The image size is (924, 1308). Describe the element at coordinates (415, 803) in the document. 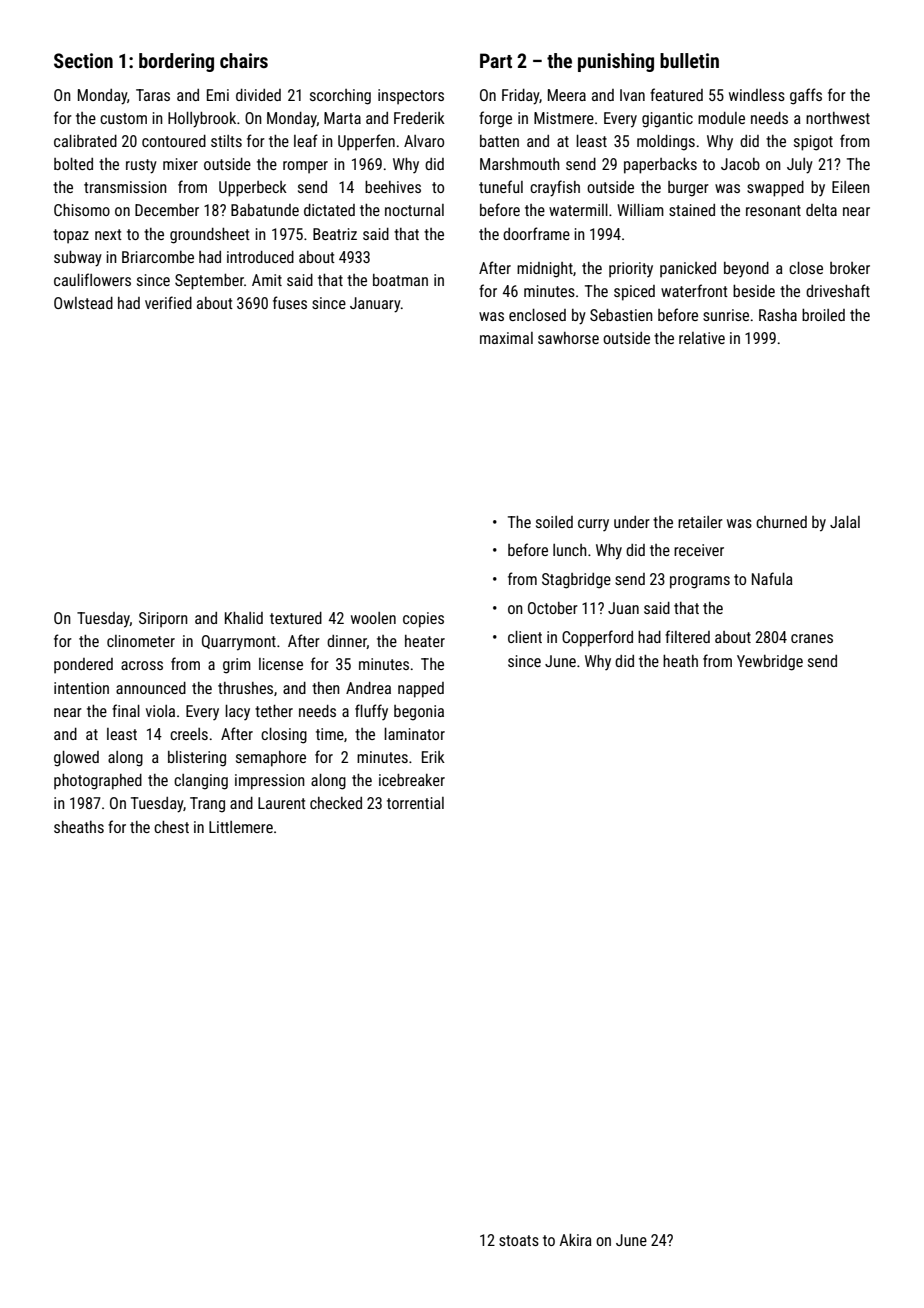

I see `torrential` at that location.
